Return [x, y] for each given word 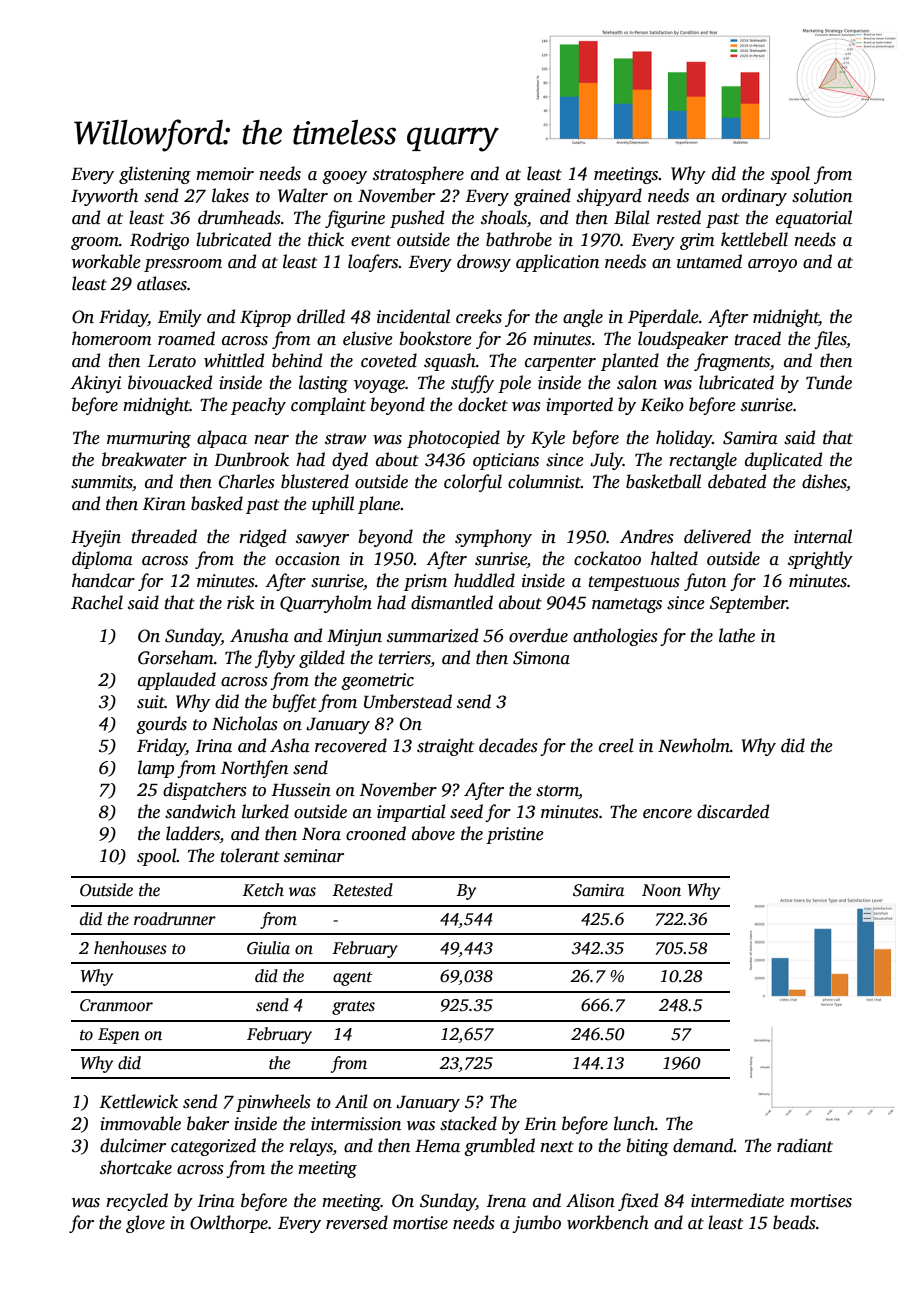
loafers [373, 263]
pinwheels [273, 1103]
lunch [634, 1123]
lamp [156, 769]
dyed [350, 461]
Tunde [829, 382]
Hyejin [96, 538]
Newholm [694, 745]
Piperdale [663, 318]
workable [106, 261]
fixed [638, 1202]
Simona [541, 658]
